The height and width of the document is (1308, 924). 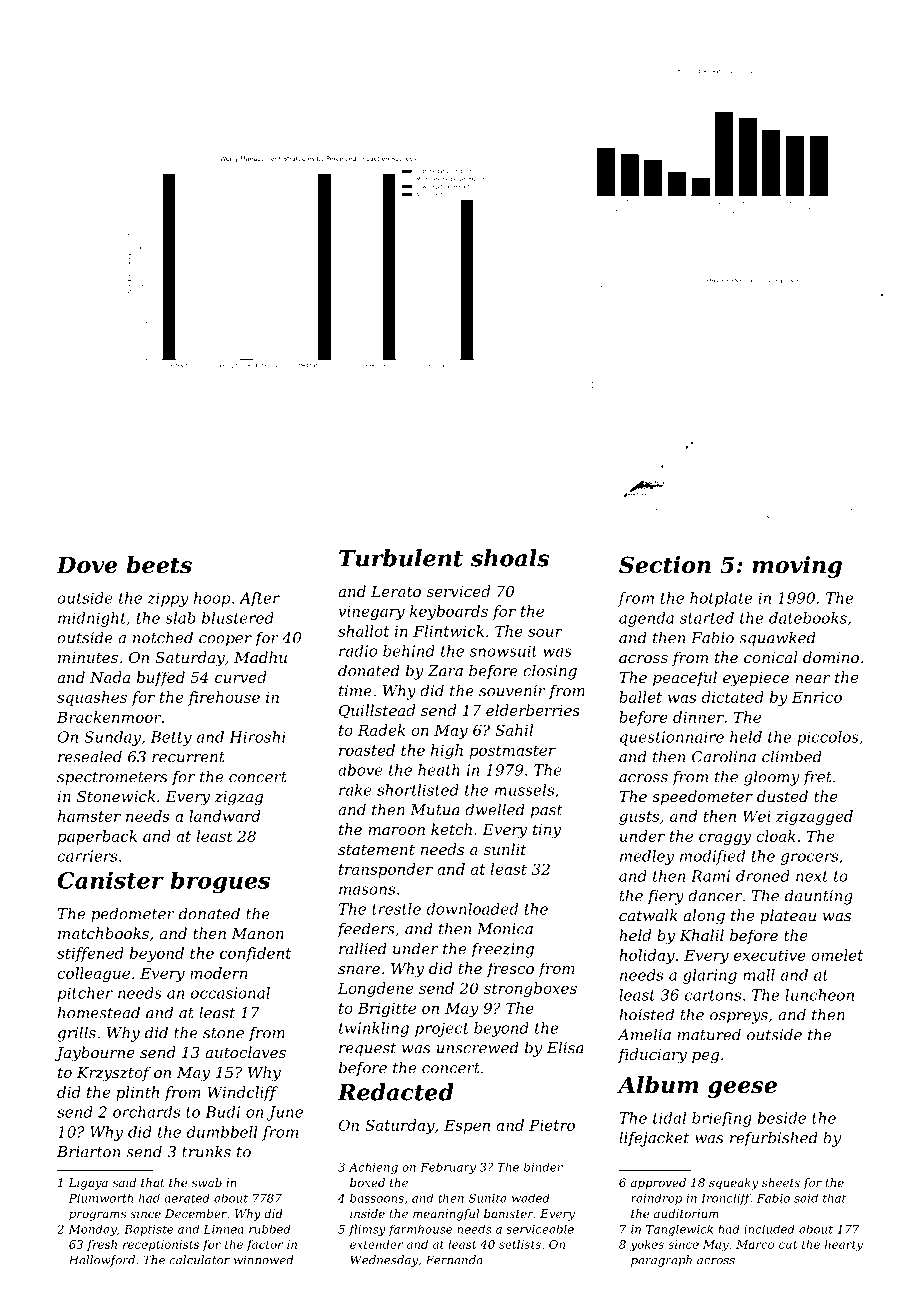 I want to click on squashes, so click(x=92, y=698).
